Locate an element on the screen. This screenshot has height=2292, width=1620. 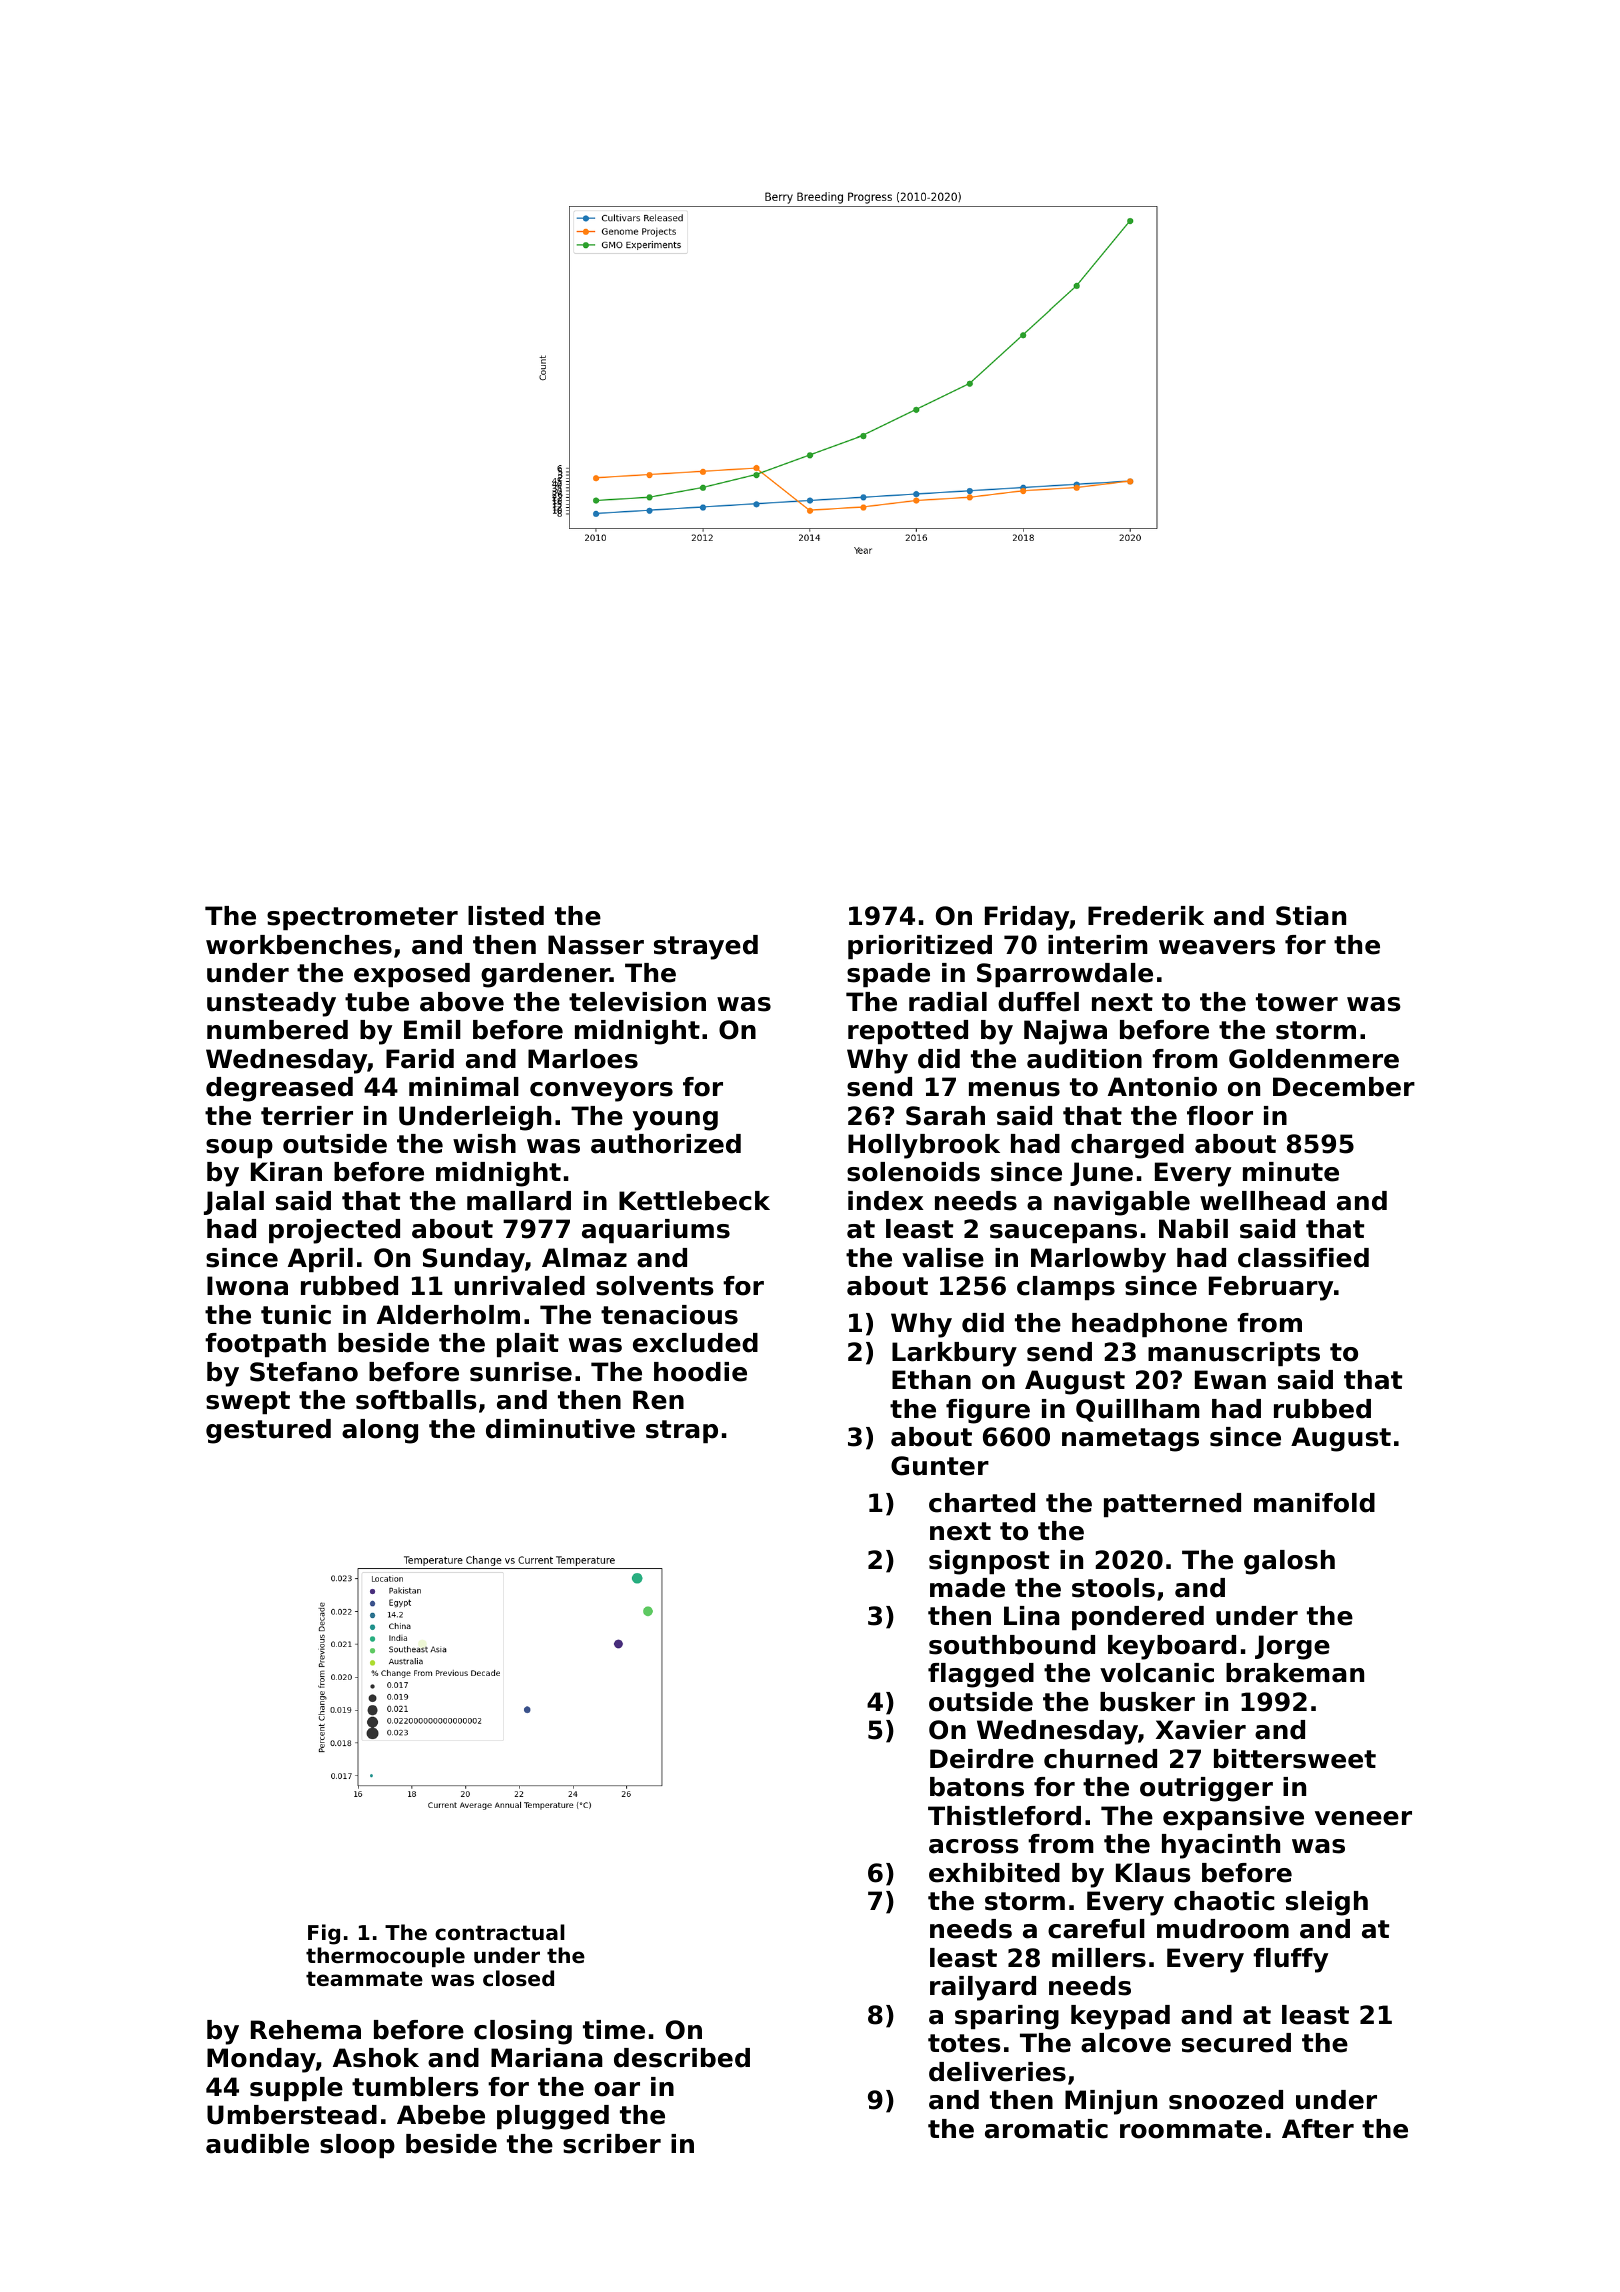
floor is located at coordinates (1220, 1116).
